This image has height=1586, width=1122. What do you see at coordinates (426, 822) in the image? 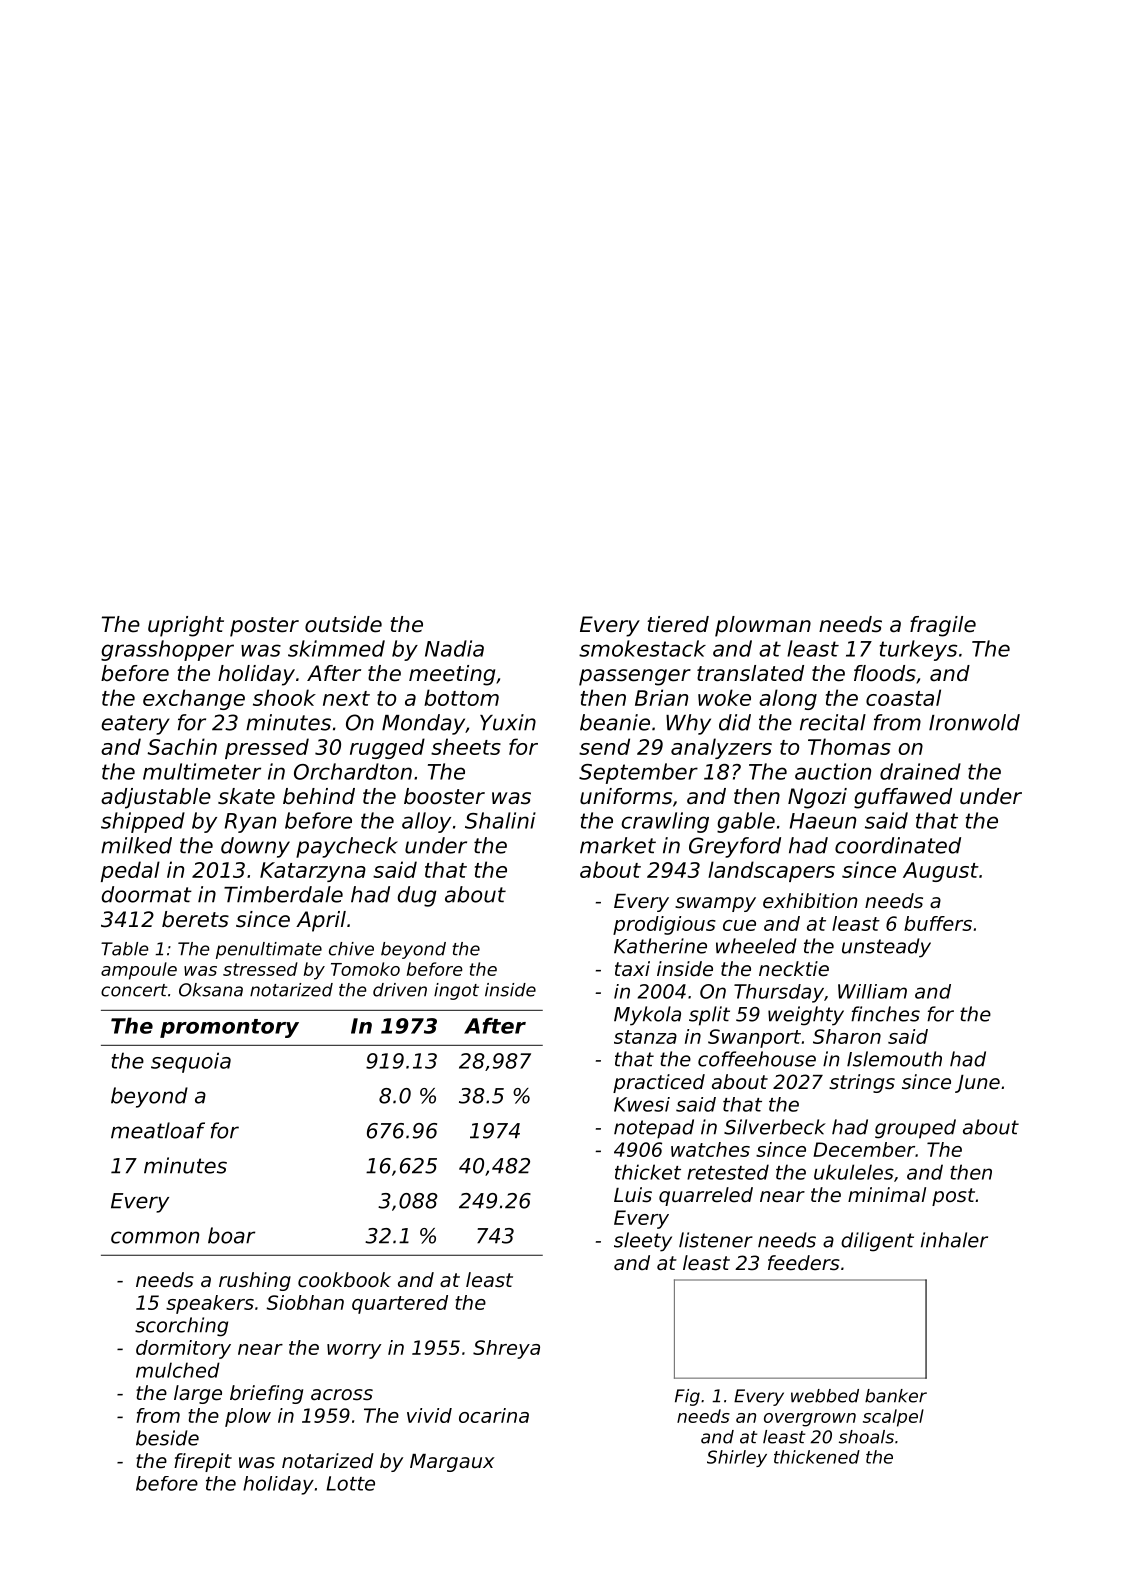
I see `alloy` at bounding box center [426, 822].
